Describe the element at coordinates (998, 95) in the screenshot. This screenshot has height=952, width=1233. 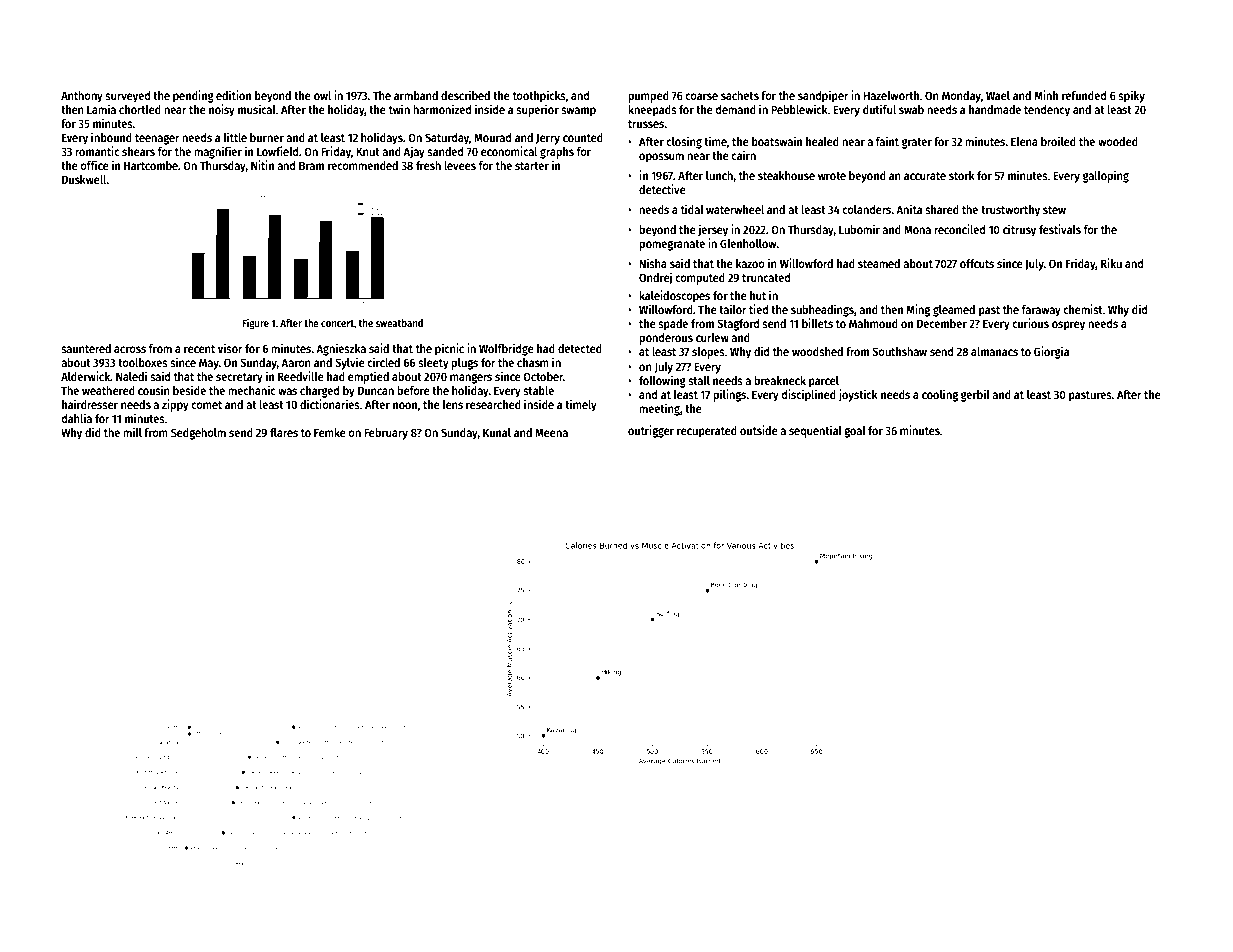
I see `Wael` at that location.
